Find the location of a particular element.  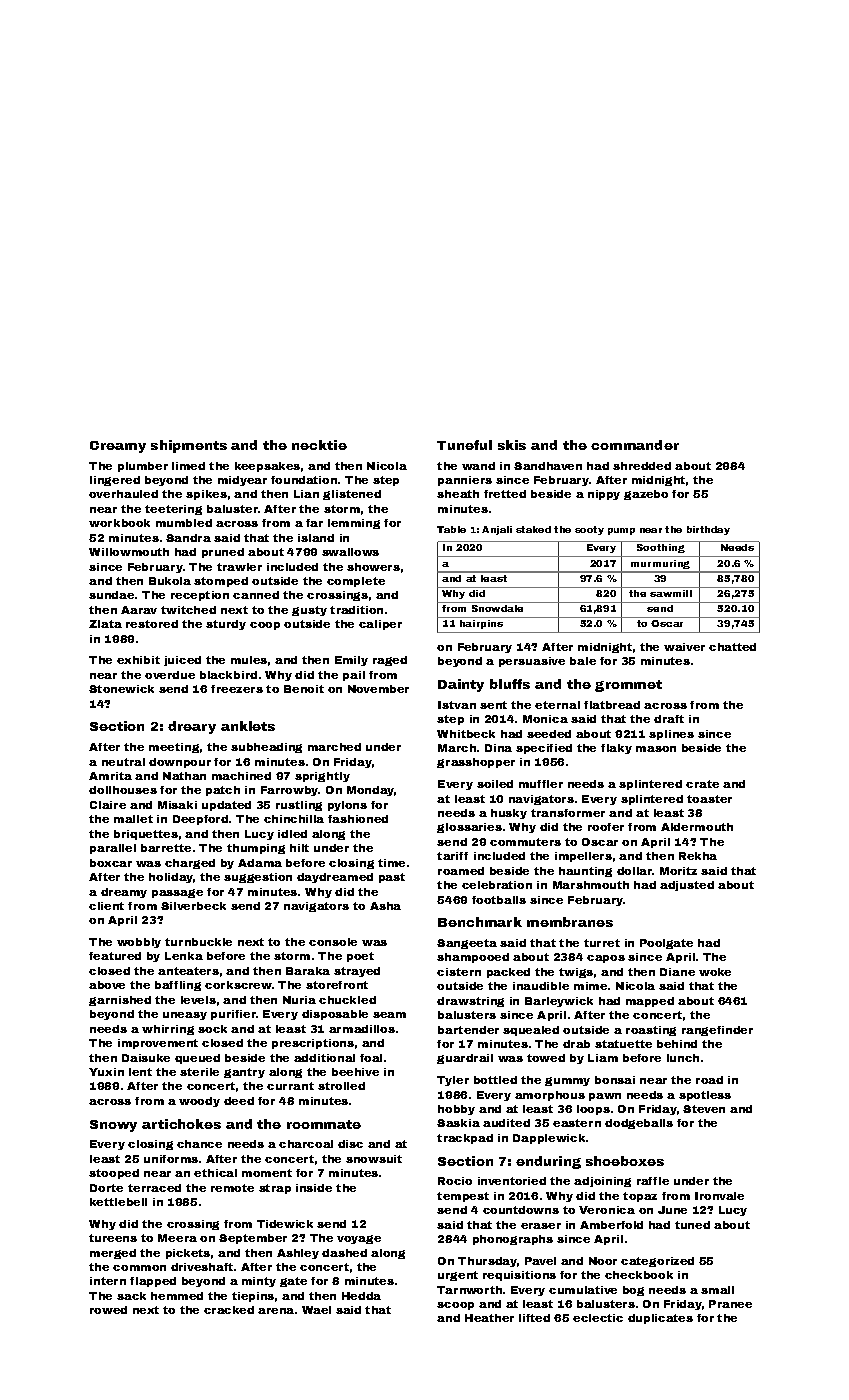

Wael is located at coordinates (316, 1310).
